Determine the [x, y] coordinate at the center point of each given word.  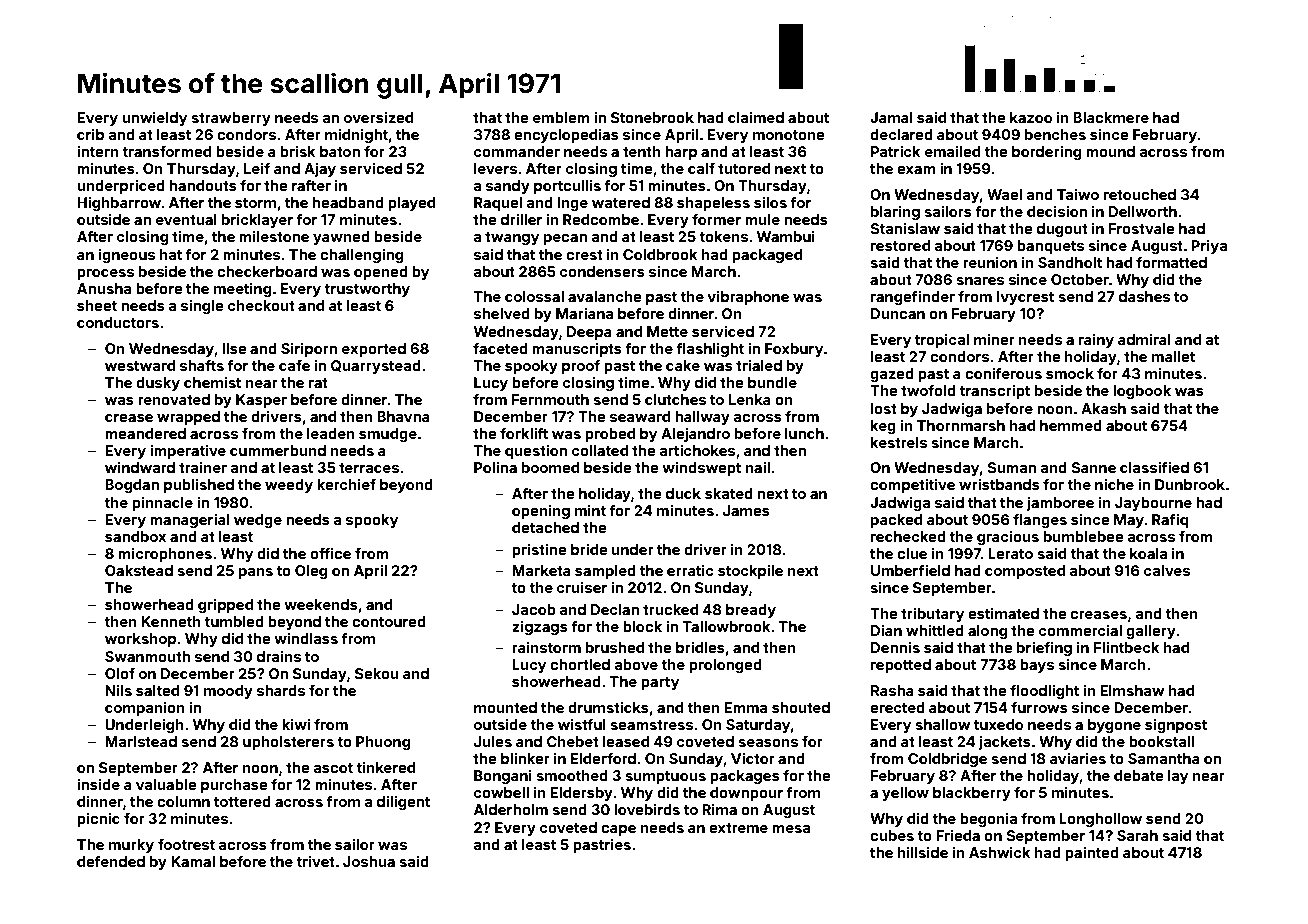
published [199, 486]
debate [1139, 775]
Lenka [750, 399]
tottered [242, 801]
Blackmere [1111, 117]
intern [98, 151]
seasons [768, 743]
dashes [1144, 296]
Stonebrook [652, 117]
